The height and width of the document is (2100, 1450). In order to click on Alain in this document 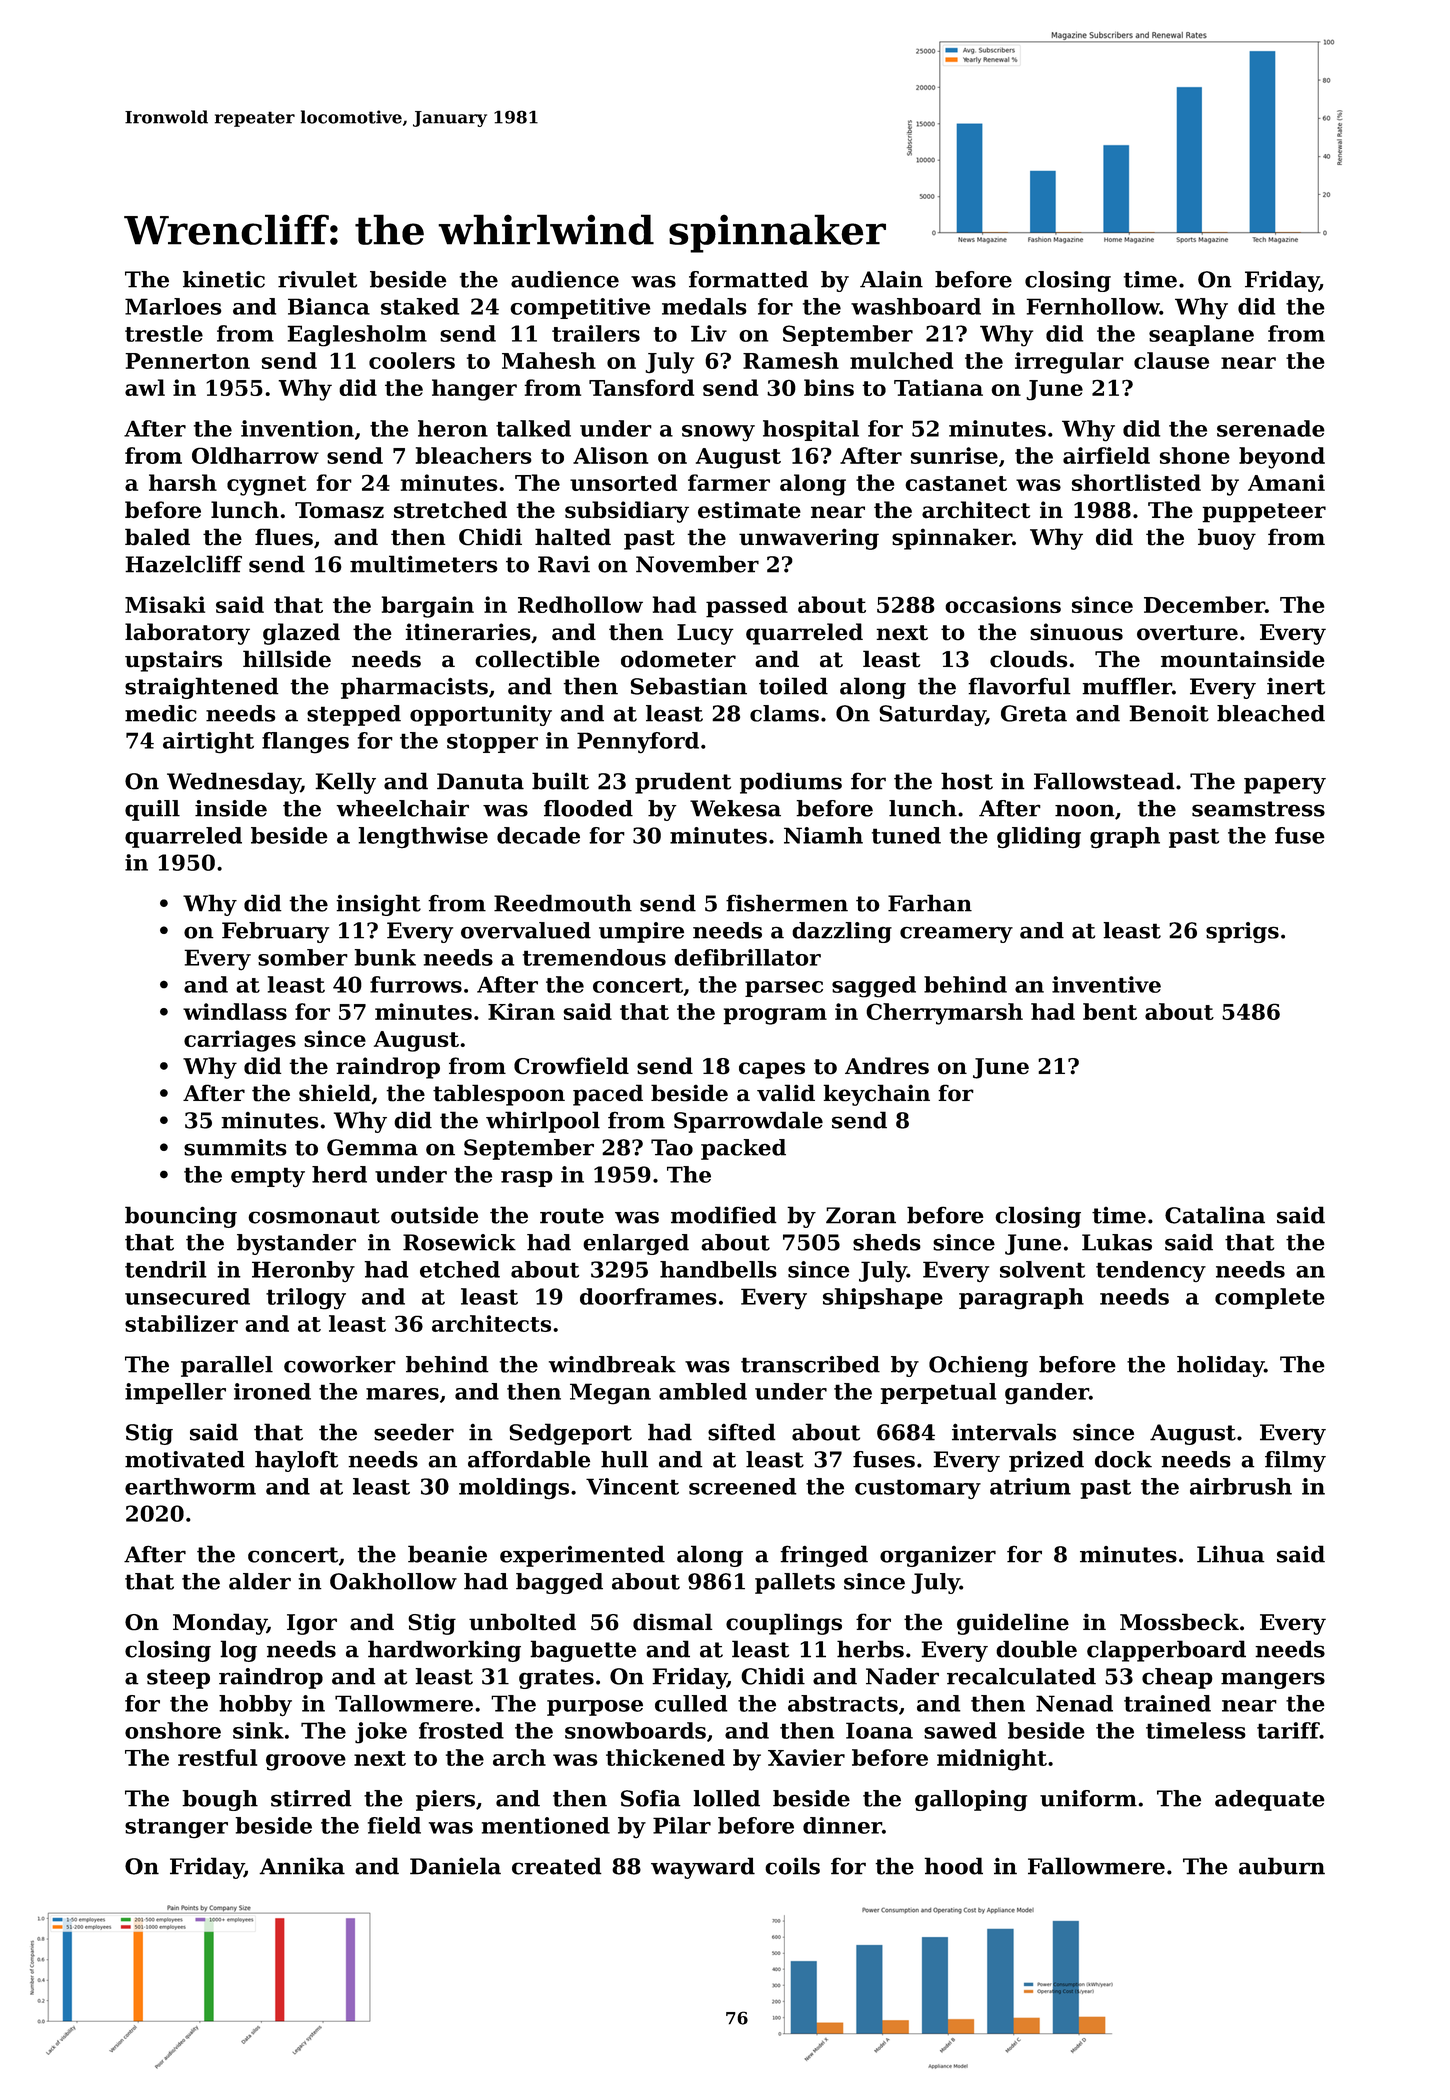, I will do `click(891, 279)`.
